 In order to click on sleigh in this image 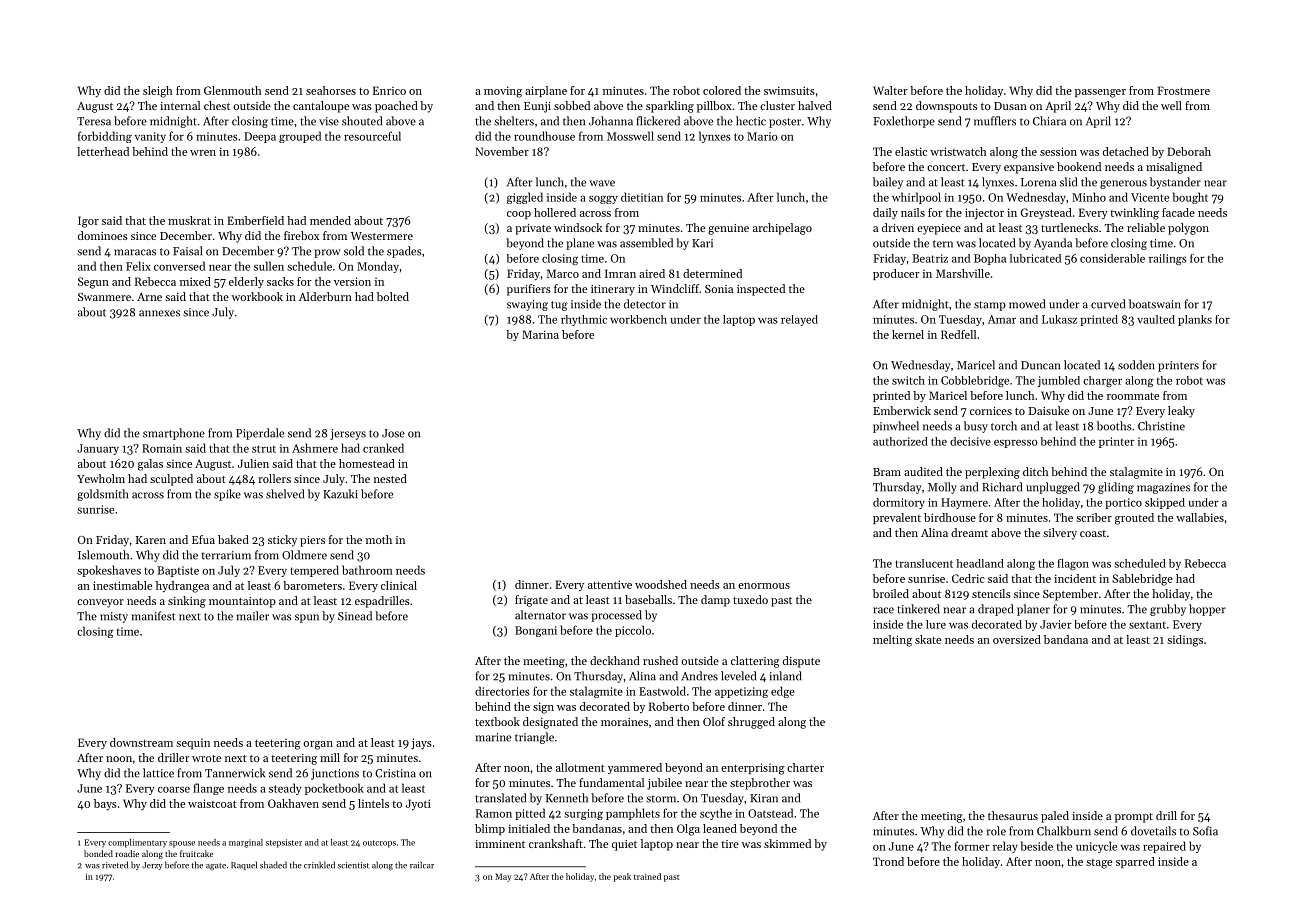, I will do `click(158, 92)`.
